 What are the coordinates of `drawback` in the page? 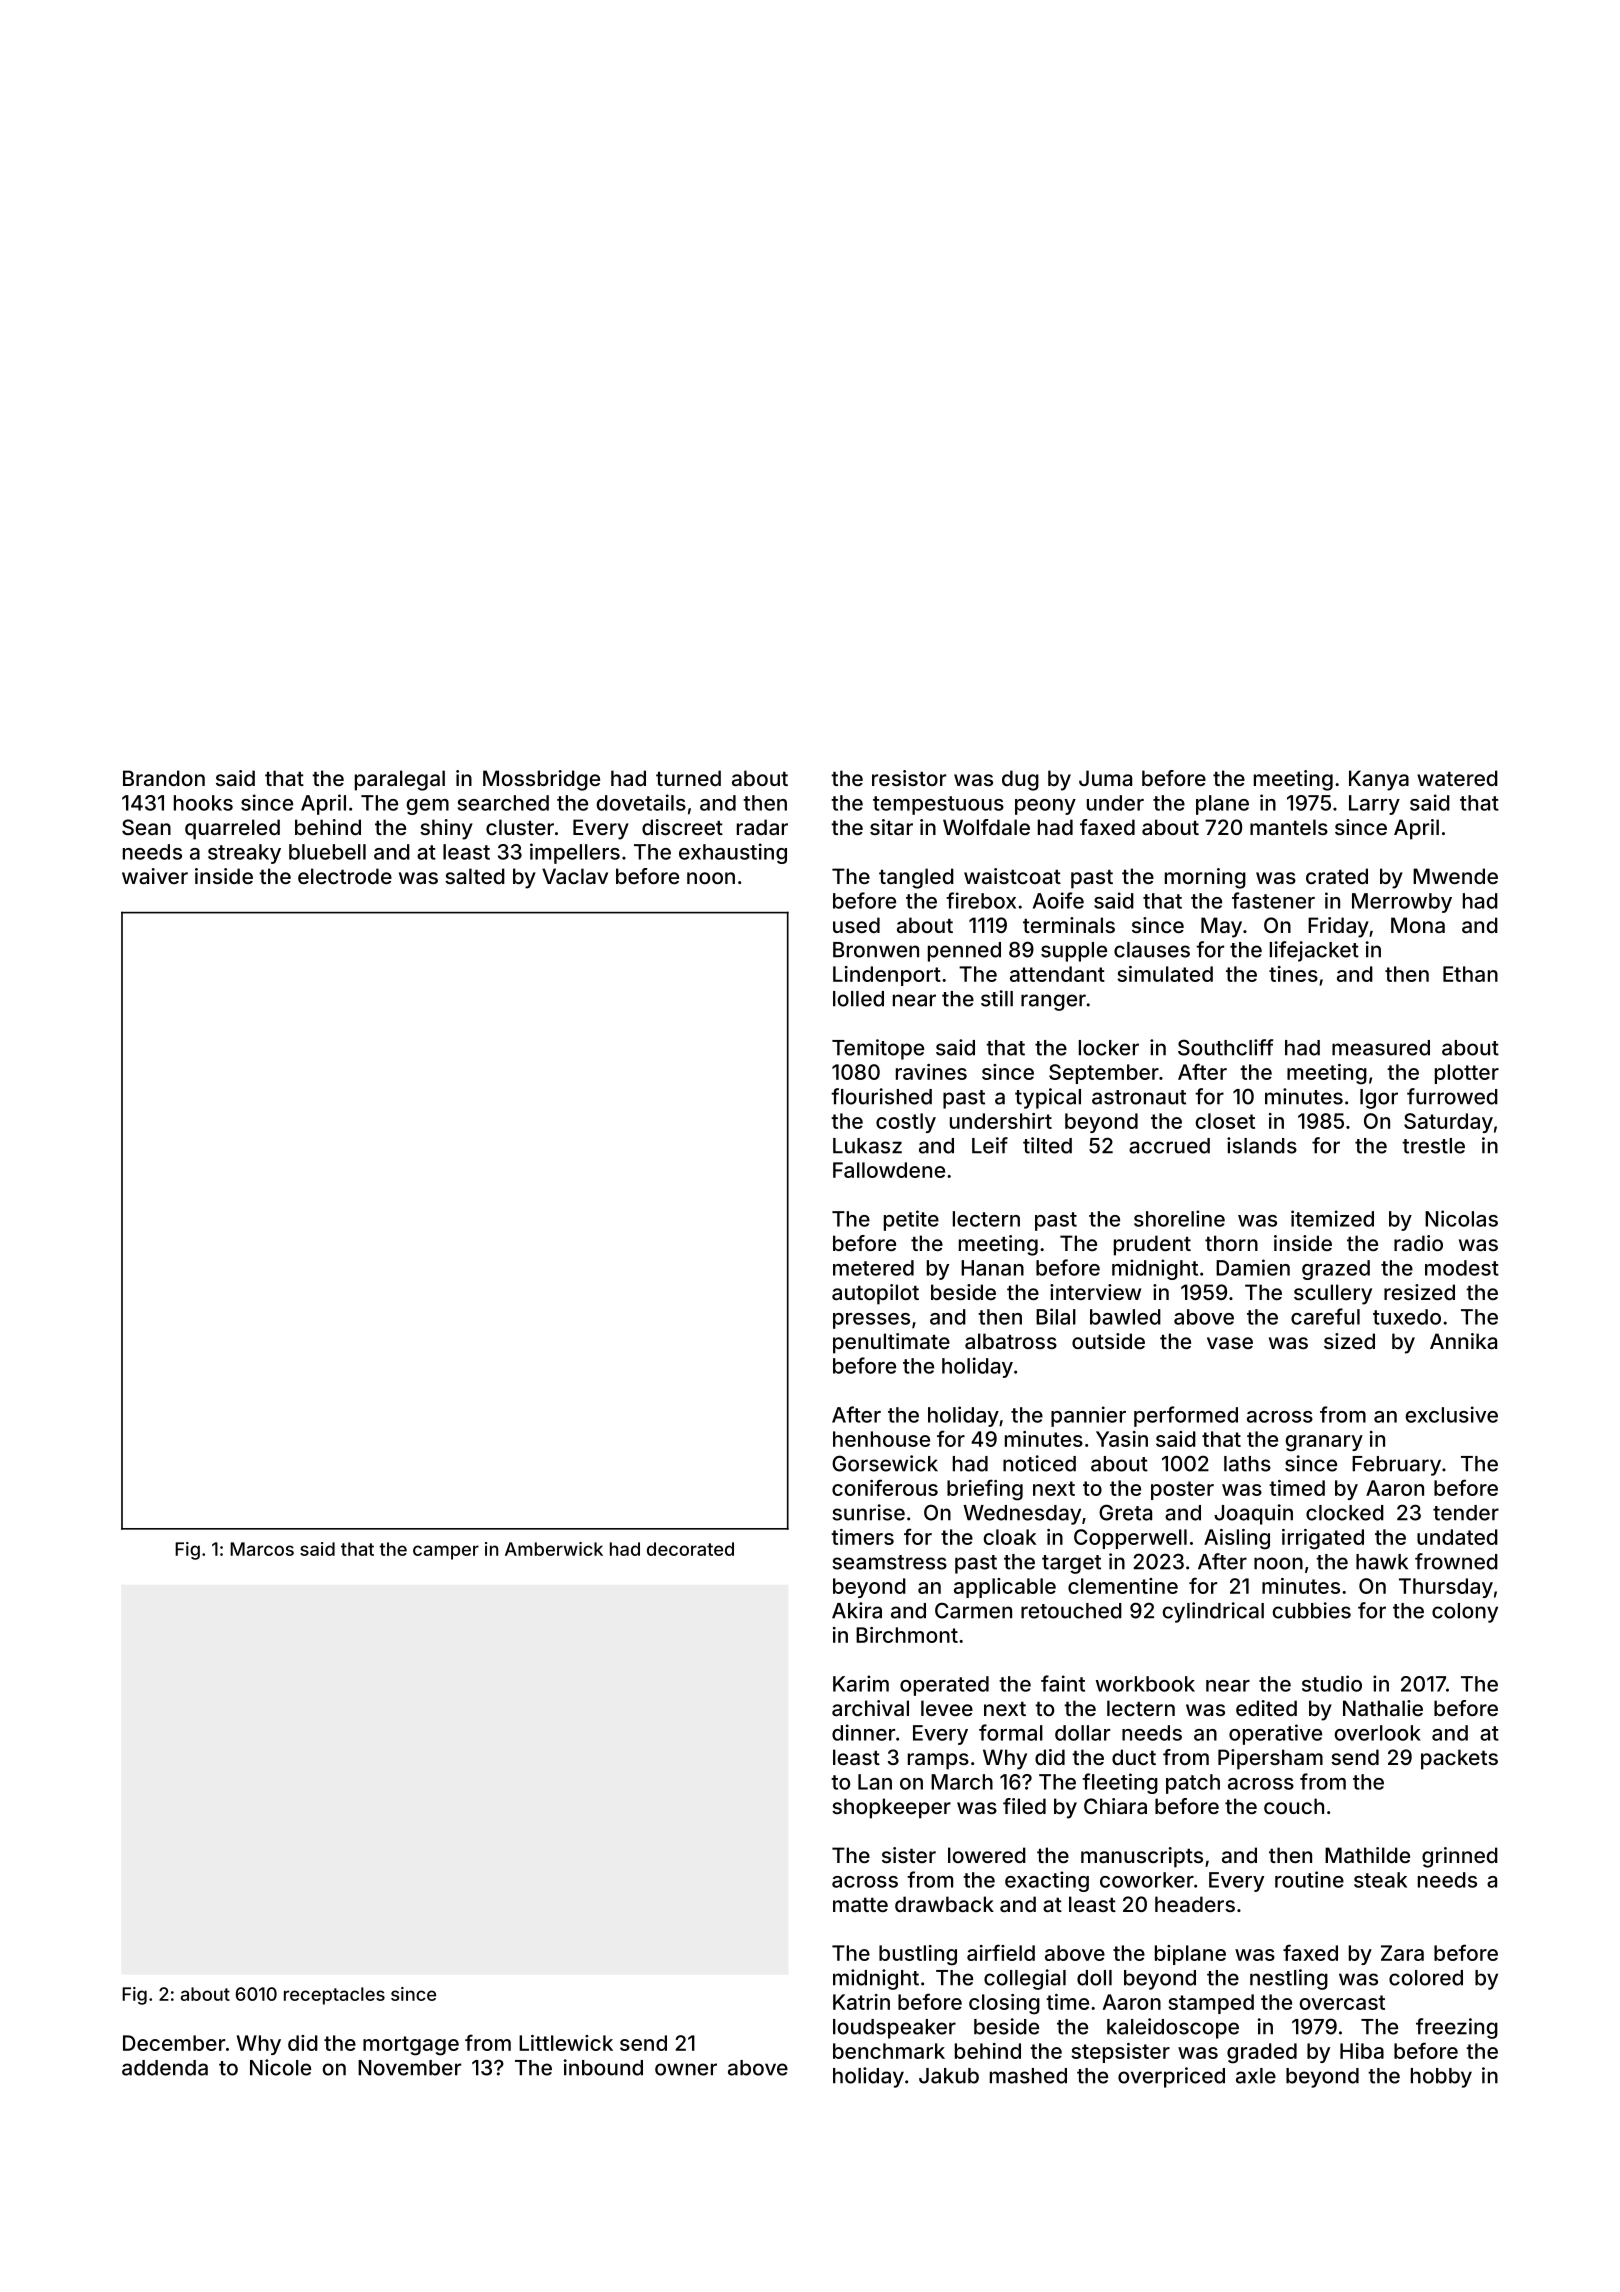 It's located at (944, 1904).
